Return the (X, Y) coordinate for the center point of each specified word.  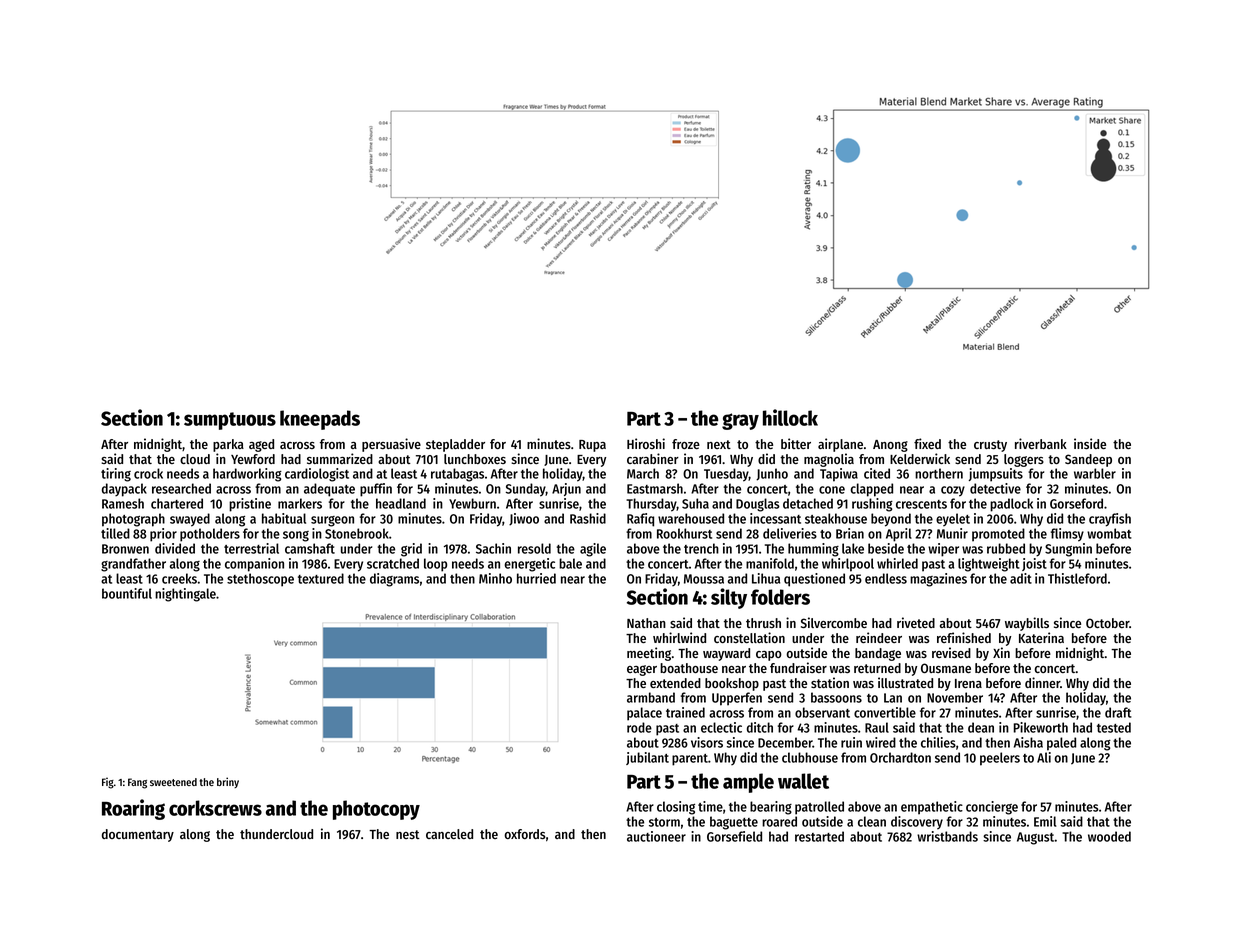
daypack (124, 490)
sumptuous (230, 421)
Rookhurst (684, 533)
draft (1118, 712)
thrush (763, 623)
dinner (1042, 682)
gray (740, 421)
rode (639, 727)
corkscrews (215, 808)
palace (644, 714)
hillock (790, 417)
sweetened (173, 782)
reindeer (879, 637)
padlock (1011, 505)
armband (651, 697)
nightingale (185, 595)
